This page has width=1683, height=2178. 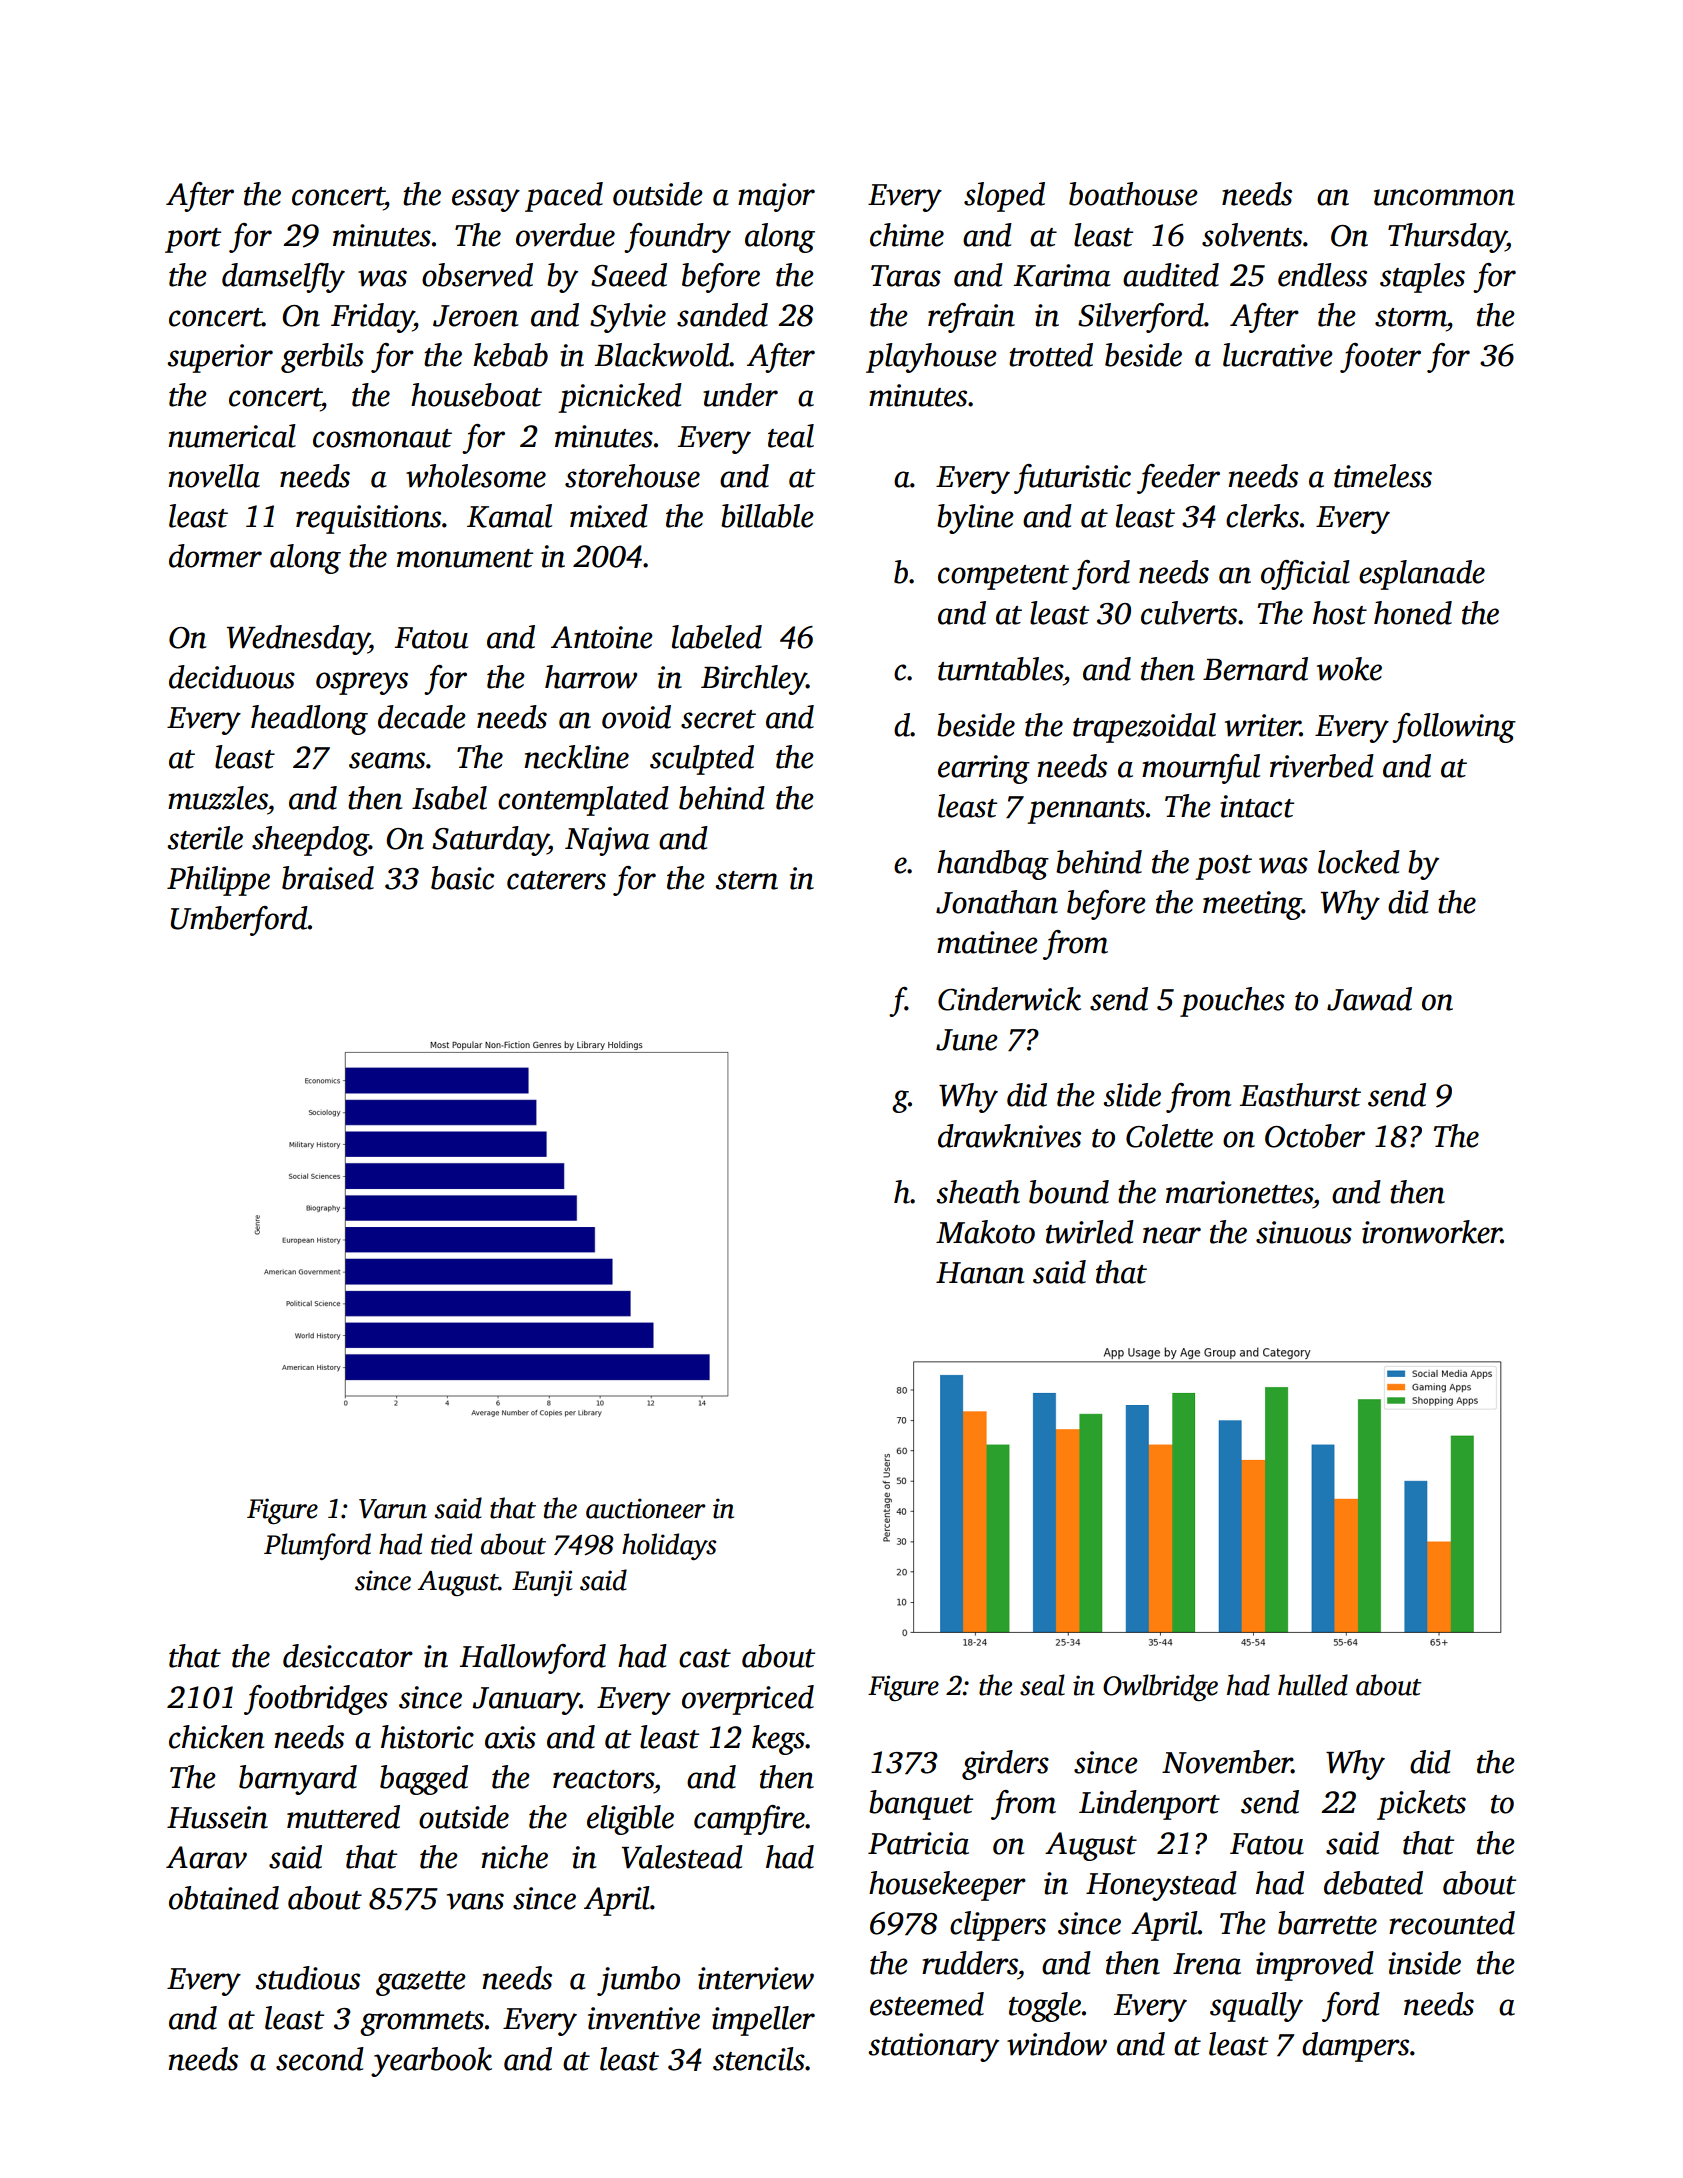 I want to click on Kamal, so click(x=509, y=516).
